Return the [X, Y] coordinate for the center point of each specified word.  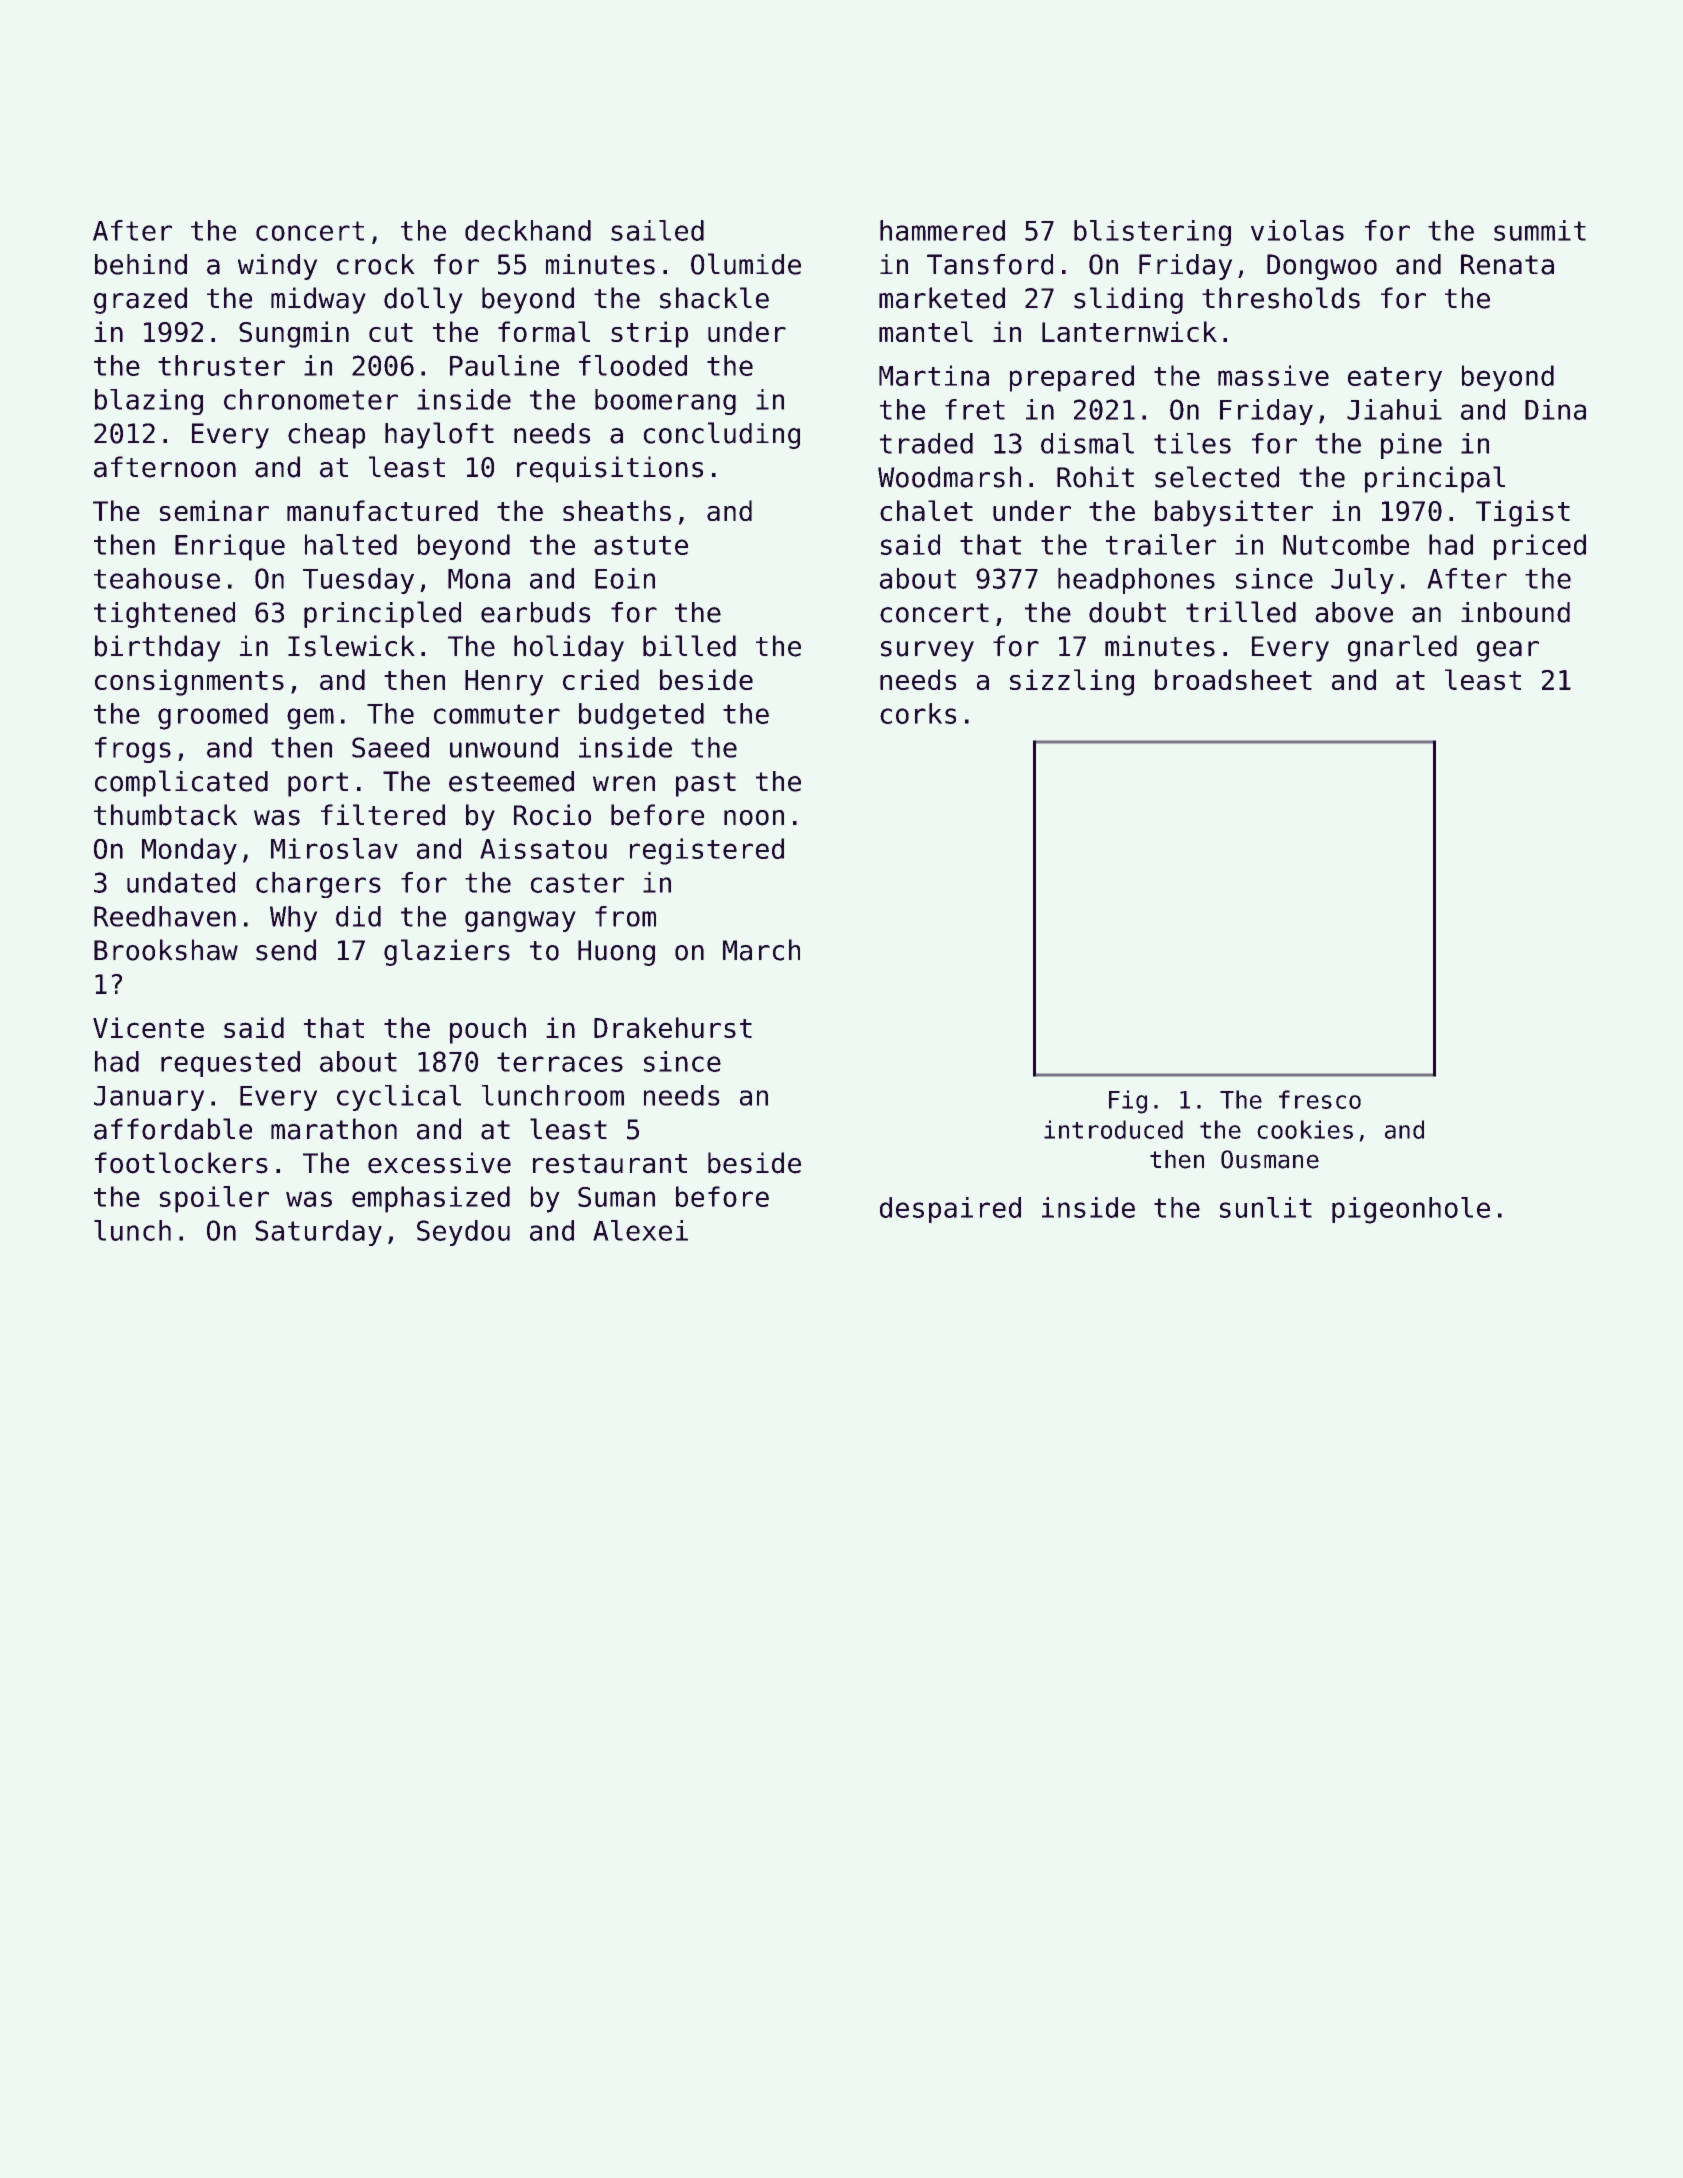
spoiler [214, 1199]
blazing [149, 402]
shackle [714, 298]
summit [1540, 230]
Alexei [640, 1230]
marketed [942, 298]
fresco [1320, 1099]
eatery [1395, 379]
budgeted [641, 716]
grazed [140, 300]
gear [1508, 651]
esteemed [511, 781]
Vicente [148, 1027]
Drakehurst [673, 1027]
